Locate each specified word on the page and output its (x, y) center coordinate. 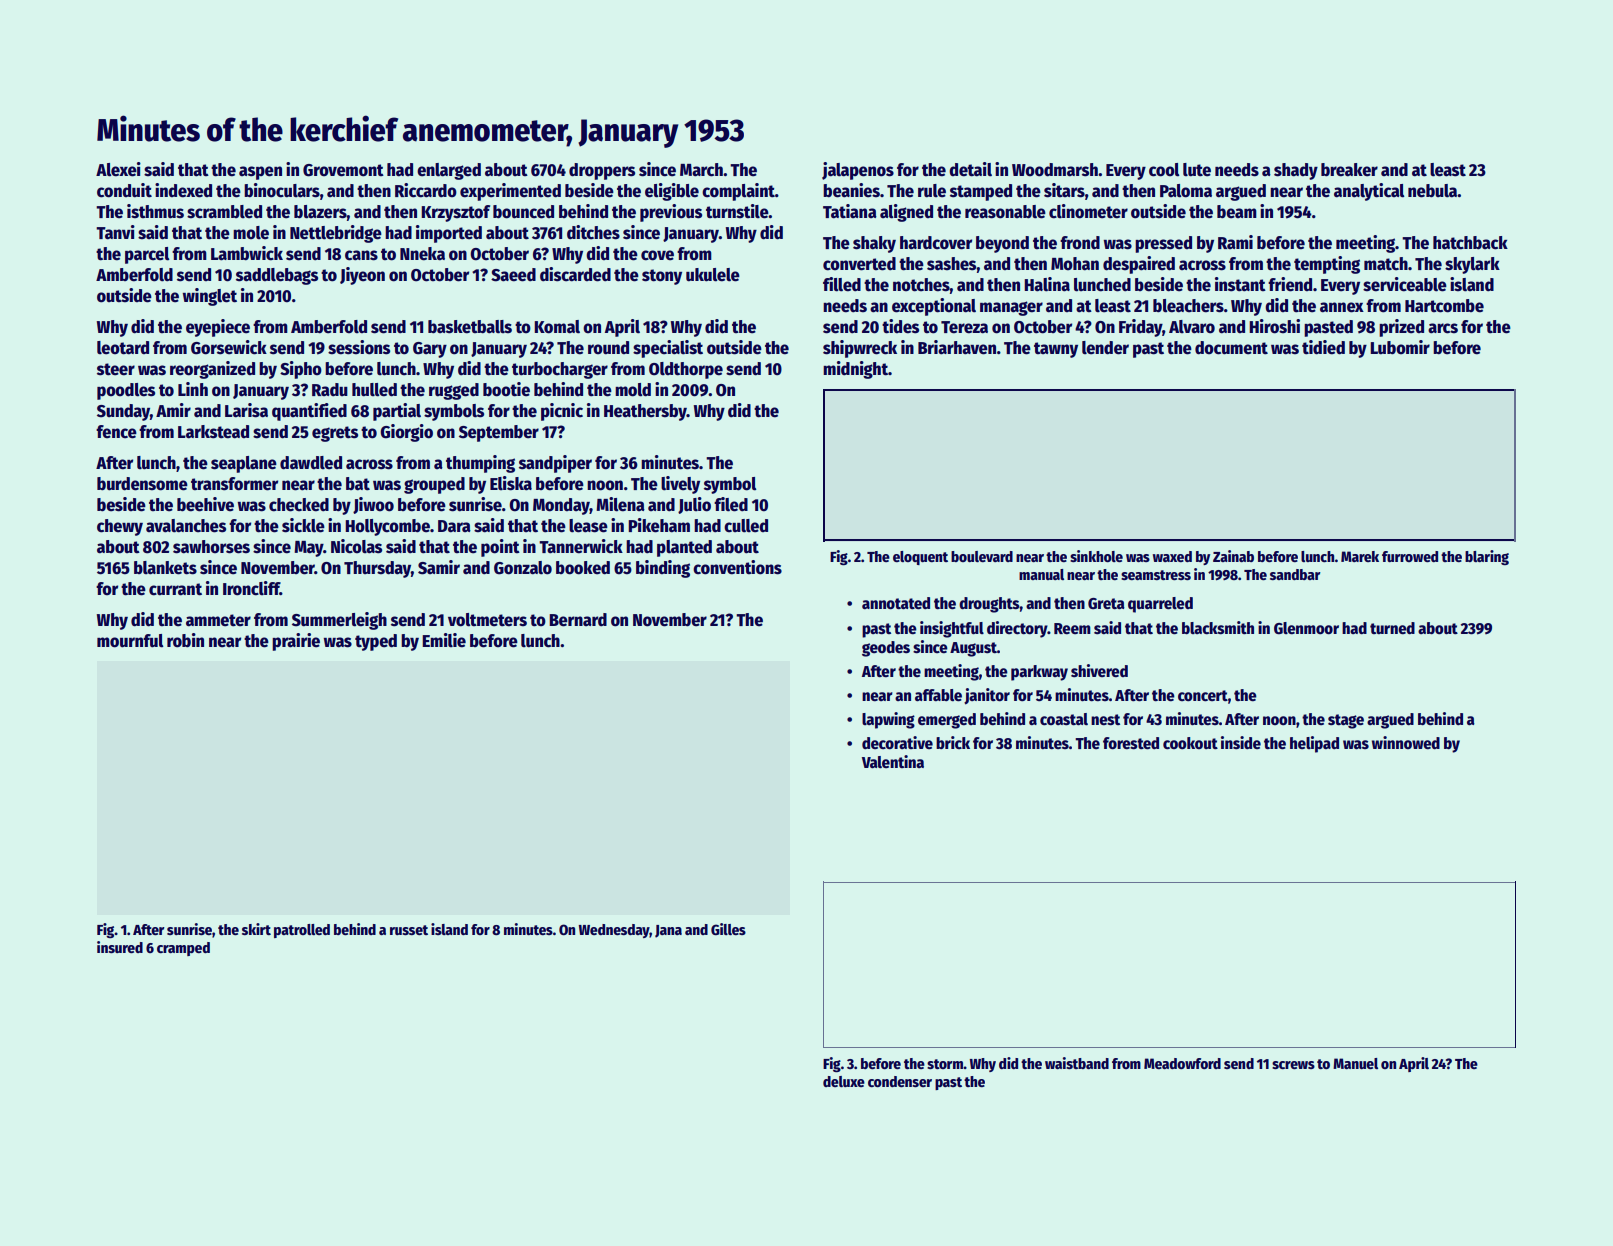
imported (449, 234)
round (608, 348)
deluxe (844, 1081)
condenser (900, 1081)
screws (1293, 1065)
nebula (1432, 191)
